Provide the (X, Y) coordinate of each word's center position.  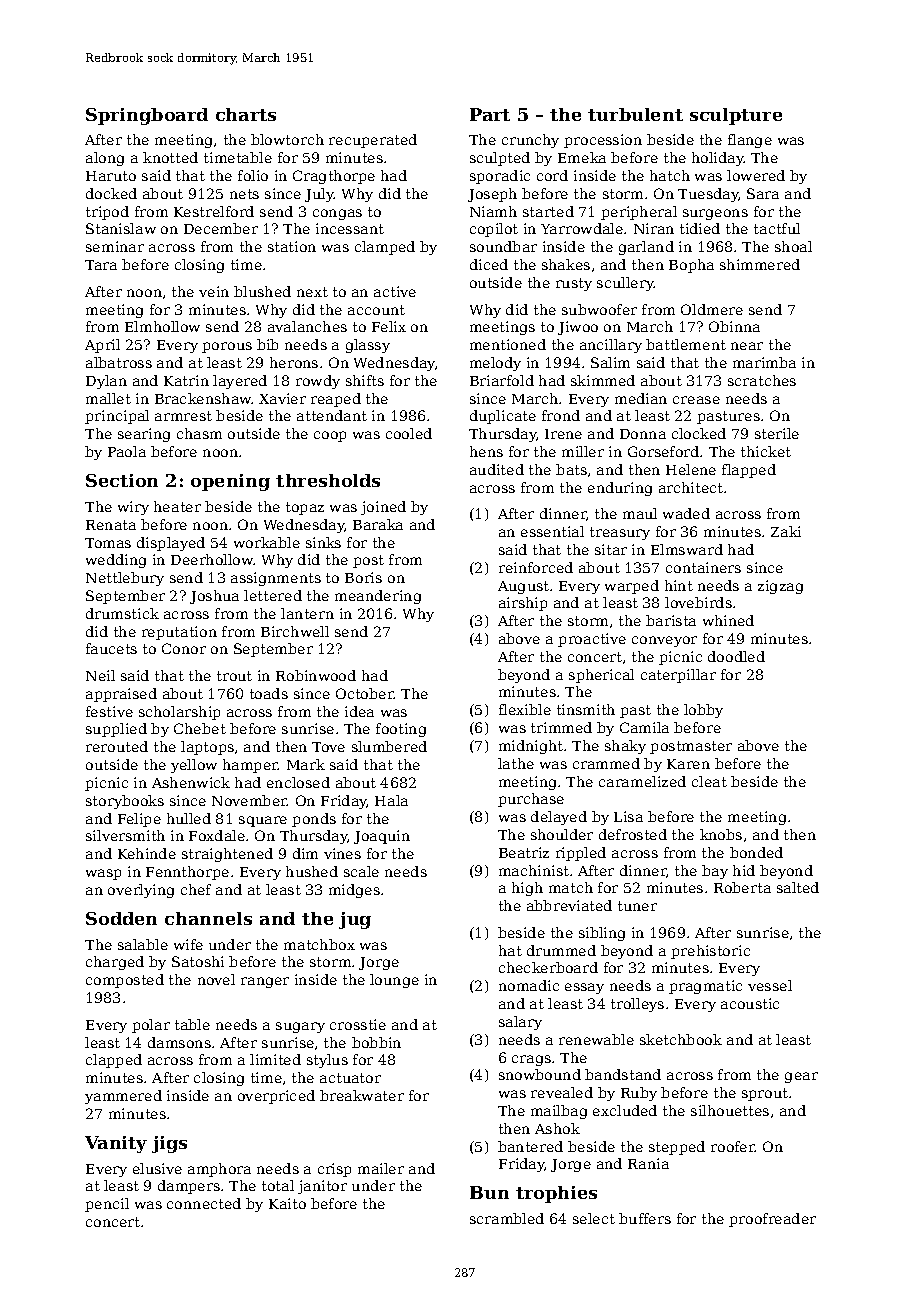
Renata (111, 525)
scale (361, 871)
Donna (643, 434)
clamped (385, 248)
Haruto (111, 176)
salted (798, 887)
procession (603, 141)
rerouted (117, 746)
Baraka (378, 524)
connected (204, 1203)
